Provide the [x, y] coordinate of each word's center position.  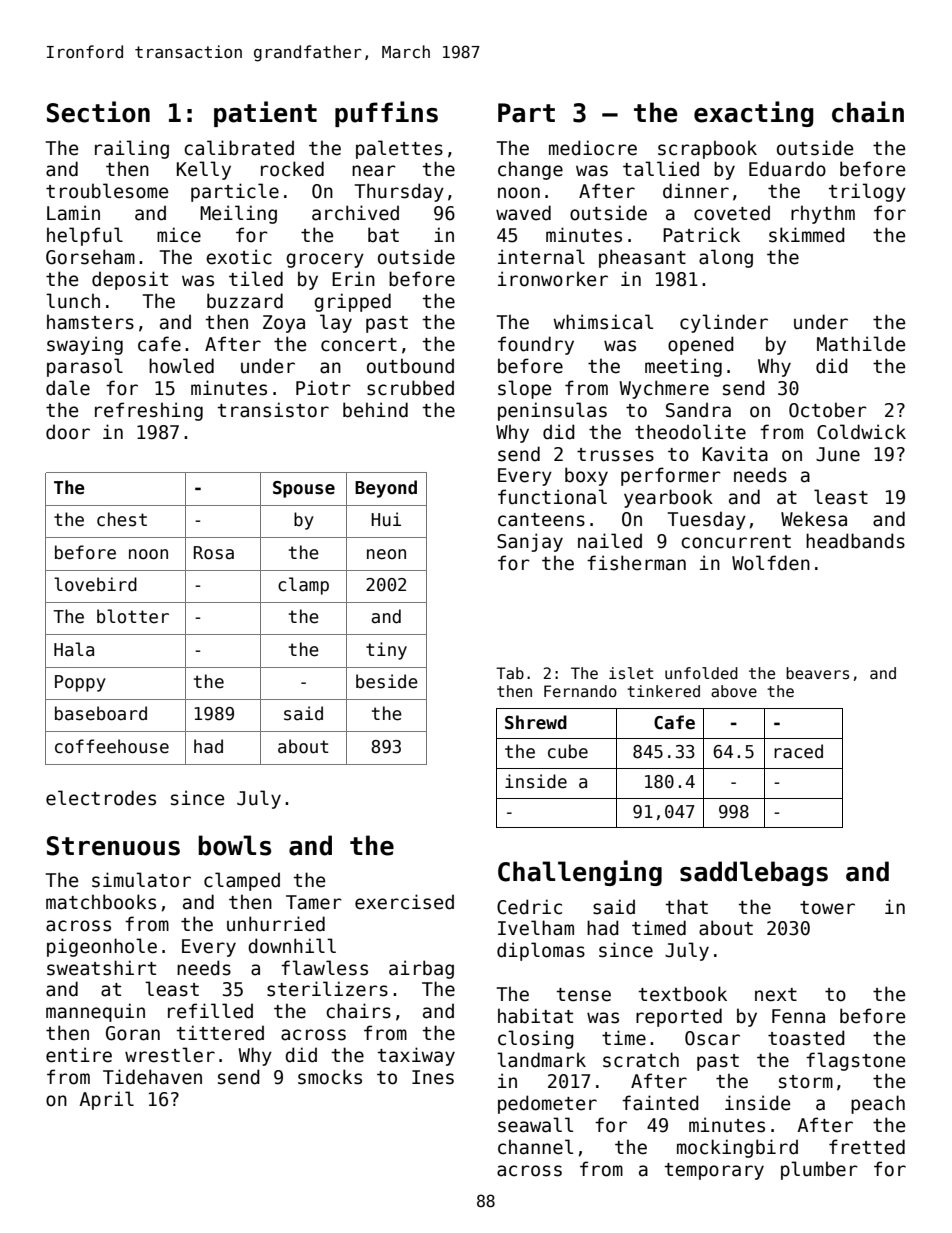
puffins [386, 114]
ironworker [553, 279]
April [106, 1100]
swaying [85, 345]
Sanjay [530, 542]
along [726, 258]
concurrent [736, 542]
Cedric [529, 907]
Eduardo [787, 169]
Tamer [314, 902]
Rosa [214, 553]
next [776, 995]
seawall [535, 1125]
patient [265, 114]
